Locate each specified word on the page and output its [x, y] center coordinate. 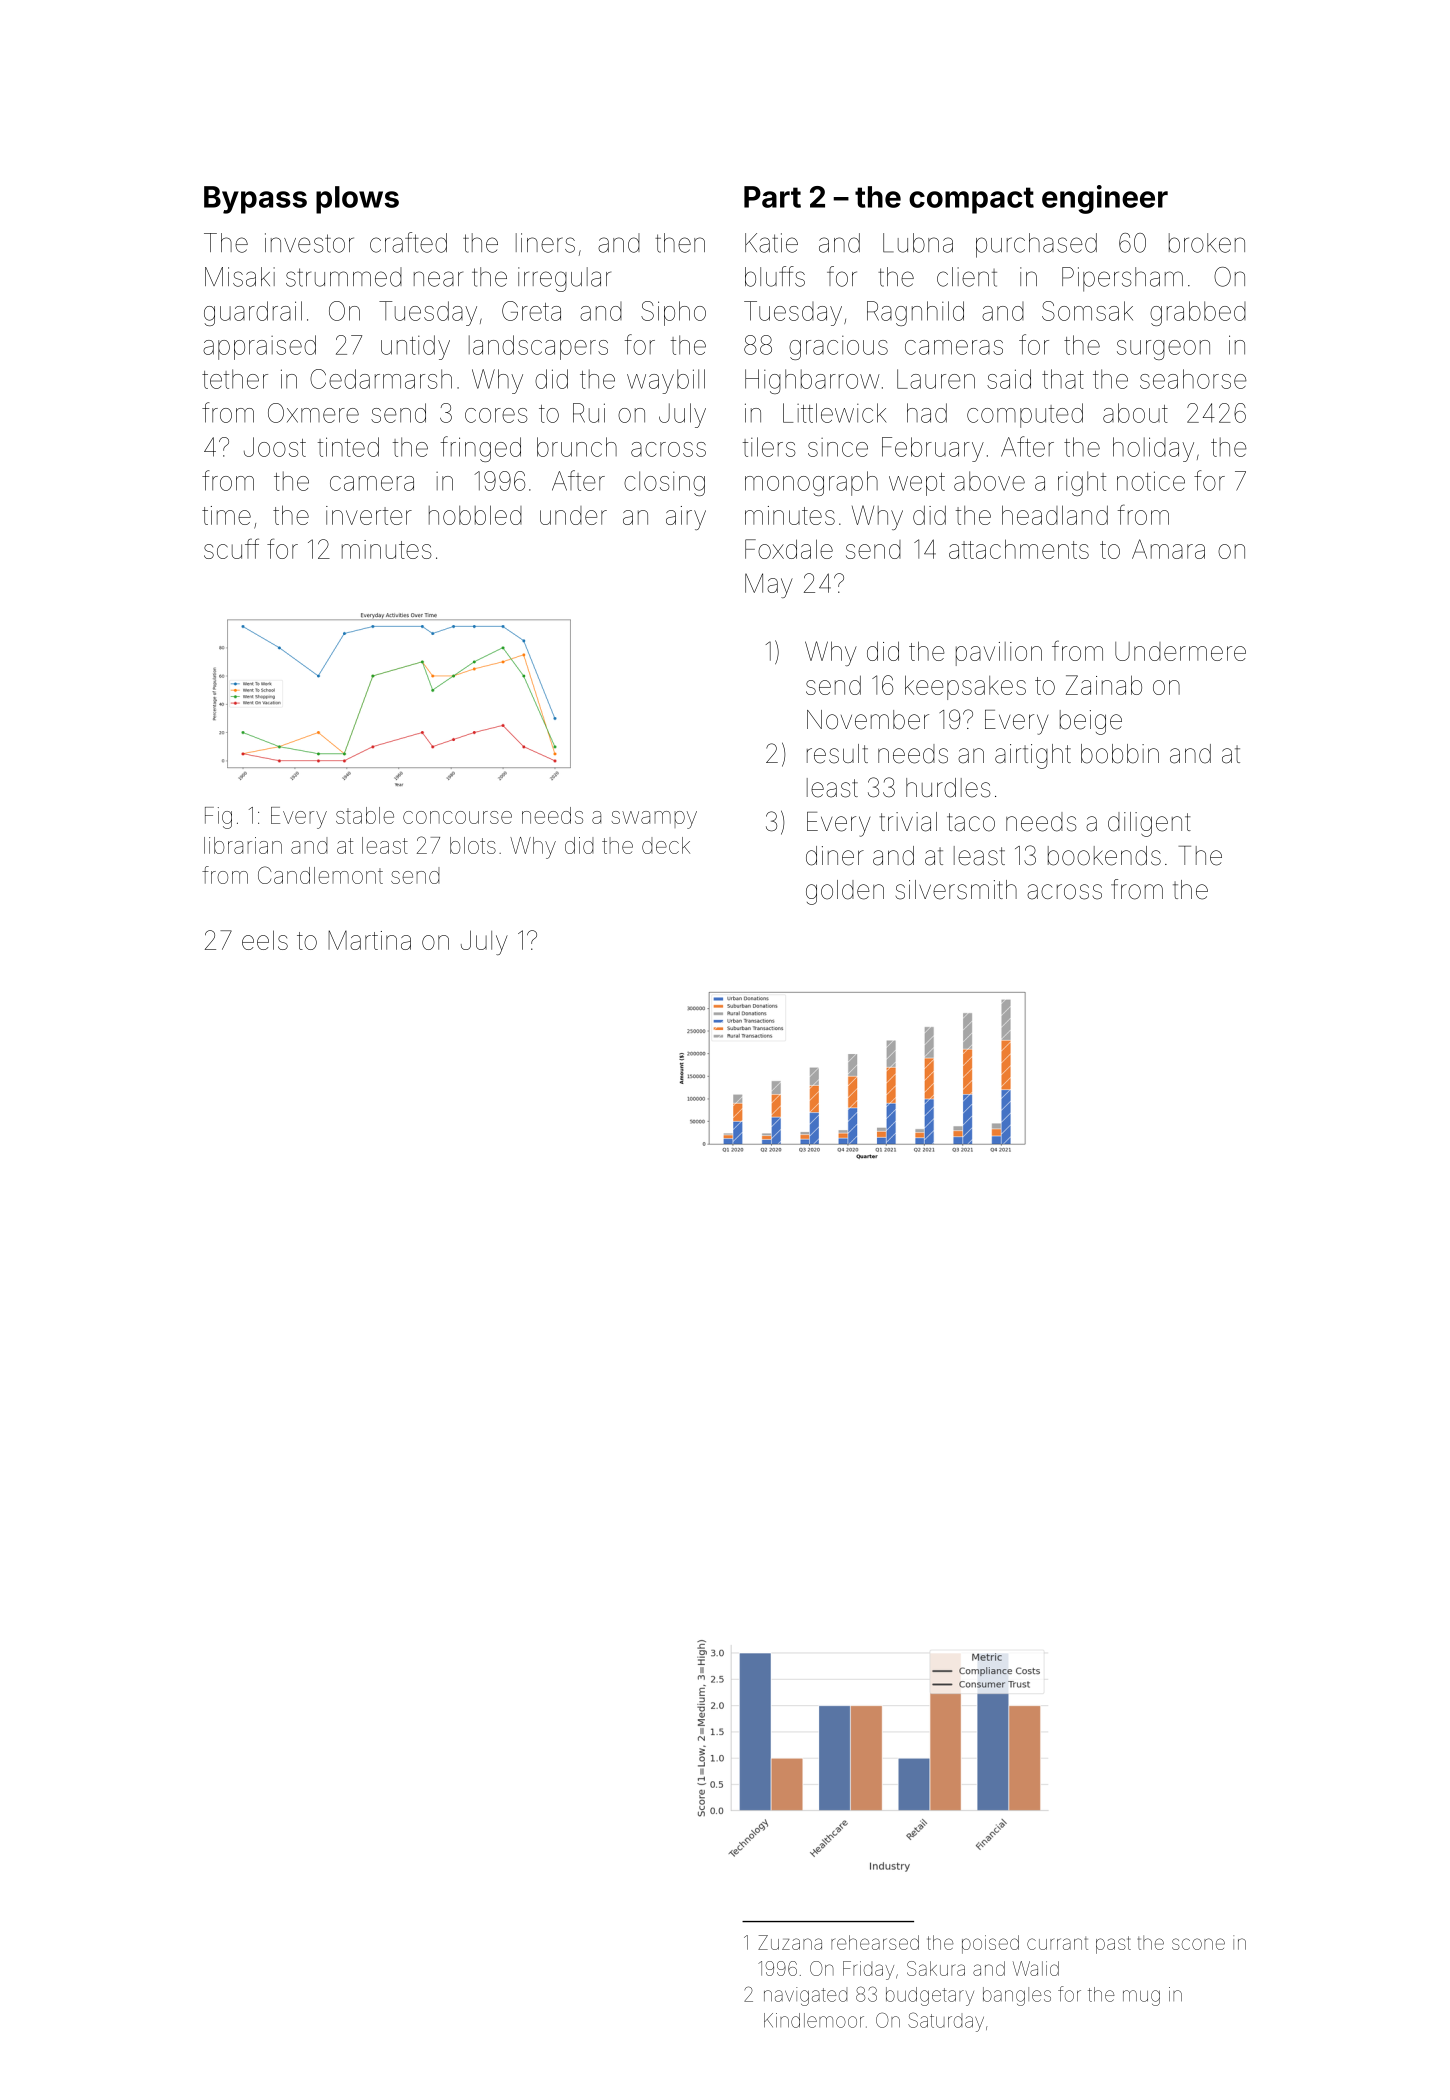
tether [235, 379]
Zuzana [790, 1942]
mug [1141, 1998]
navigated [805, 1996]
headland [1055, 515]
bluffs [775, 276]
